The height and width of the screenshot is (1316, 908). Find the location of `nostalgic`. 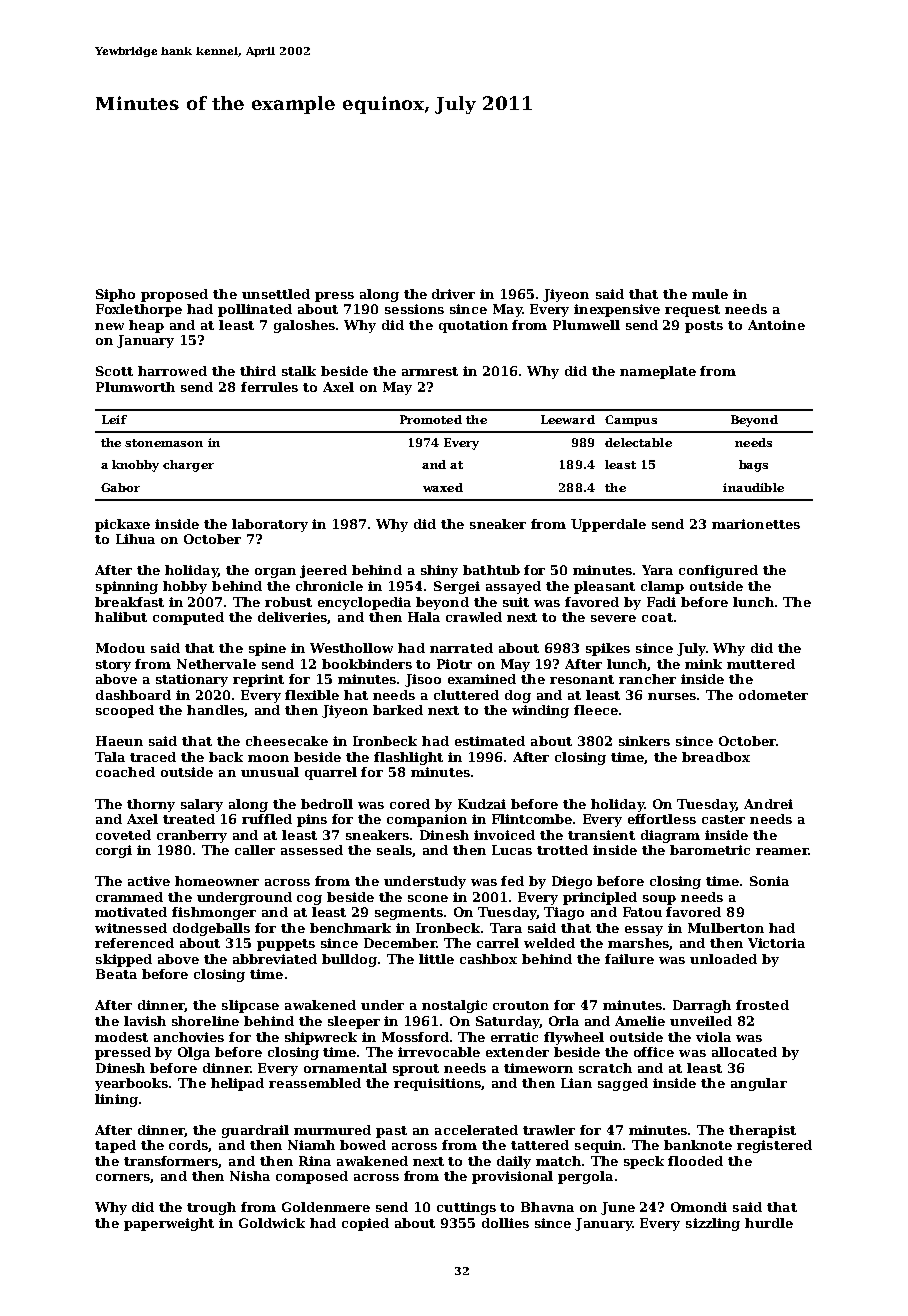

nostalgic is located at coordinates (454, 1006).
